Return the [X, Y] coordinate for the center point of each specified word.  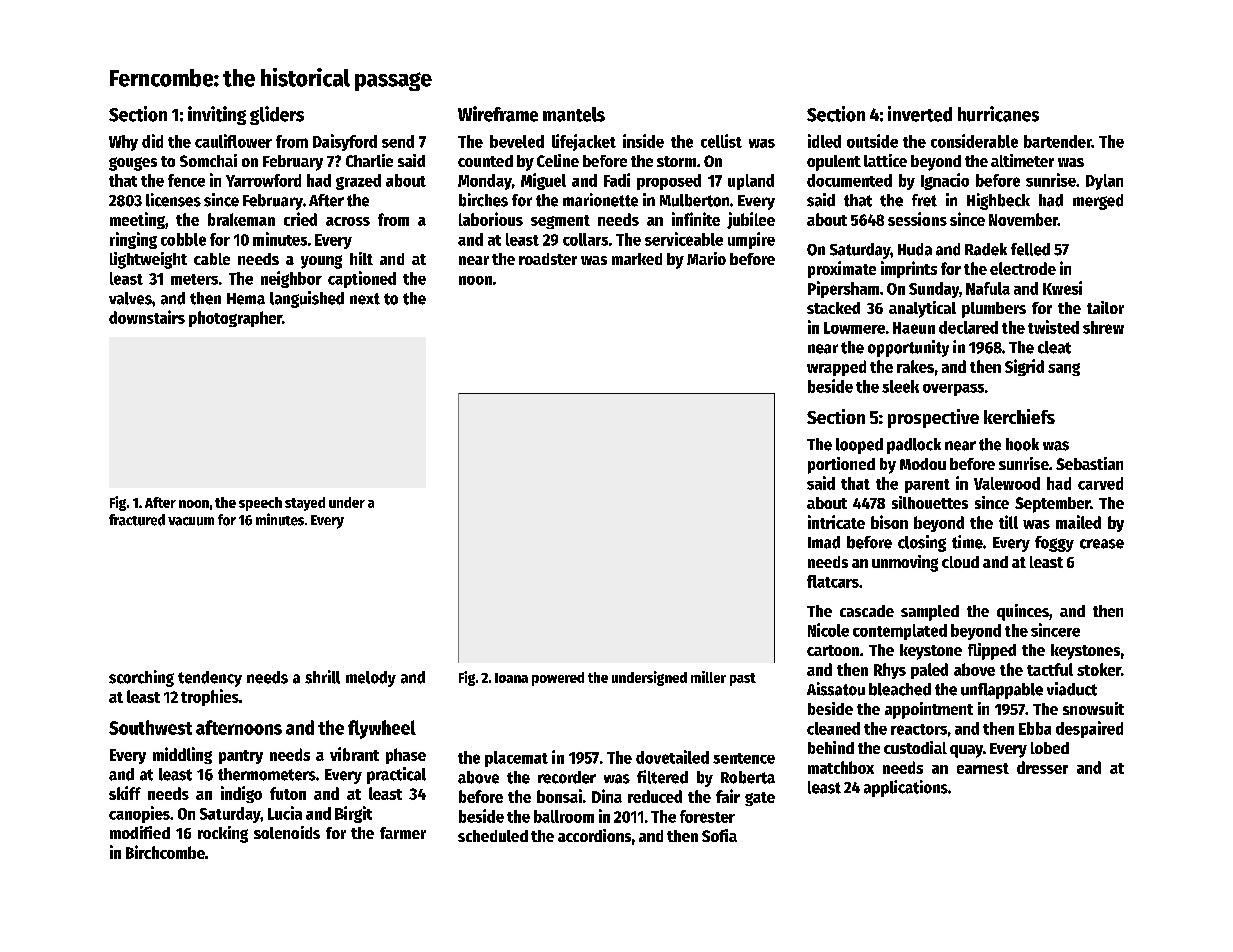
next [365, 299]
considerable [974, 141]
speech [260, 504]
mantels [574, 114]
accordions [594, 835]
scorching [141, 678]
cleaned [833, 728]
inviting [217, 115]
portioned [841, 465]
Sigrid [1024, 367]
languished [307, 299]
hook [1022, 444]
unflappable [1002, 691]
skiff [125, 793]
